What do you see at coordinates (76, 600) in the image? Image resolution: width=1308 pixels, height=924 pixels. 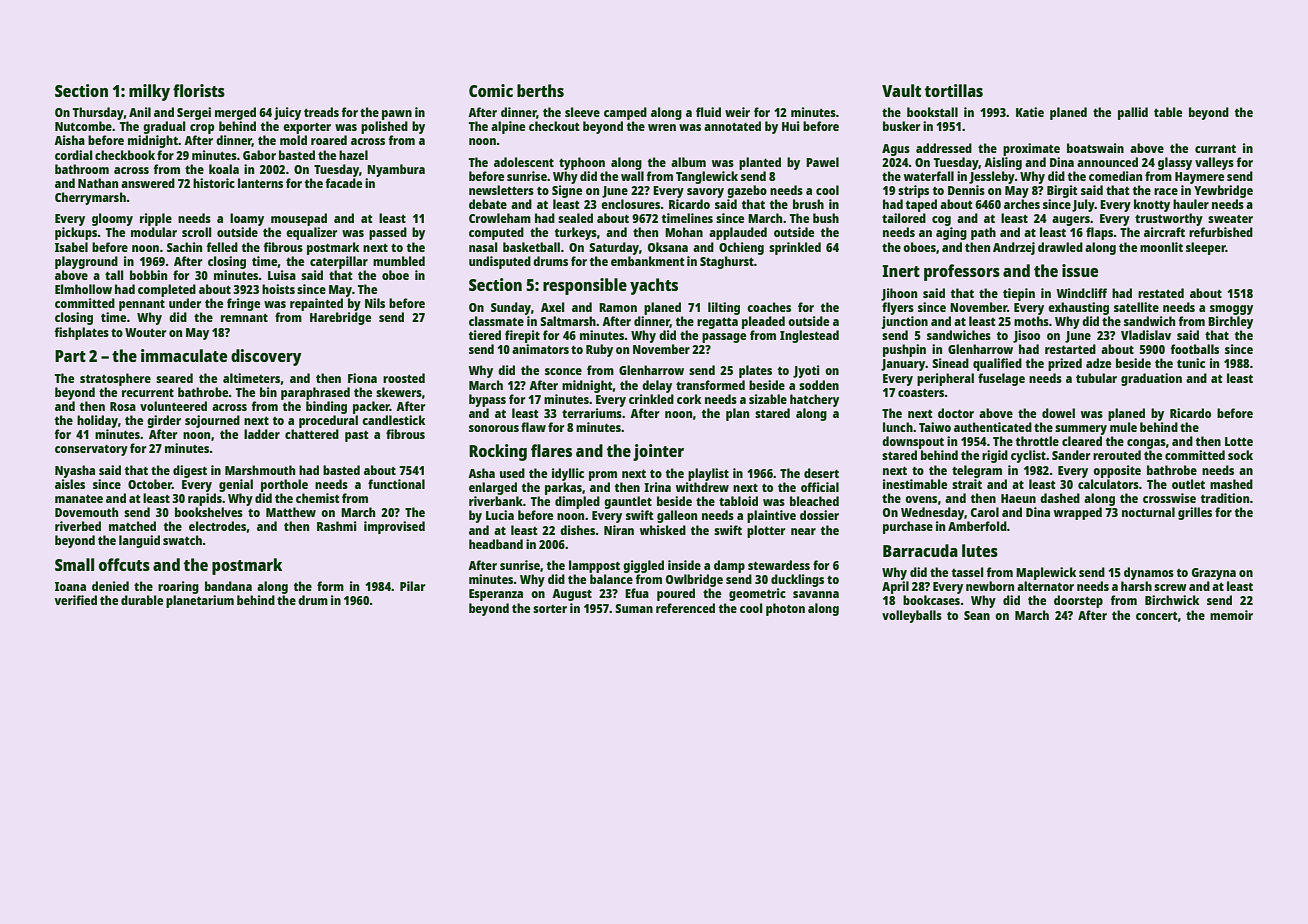 I see `verified` at bounding box center [76, 600].
